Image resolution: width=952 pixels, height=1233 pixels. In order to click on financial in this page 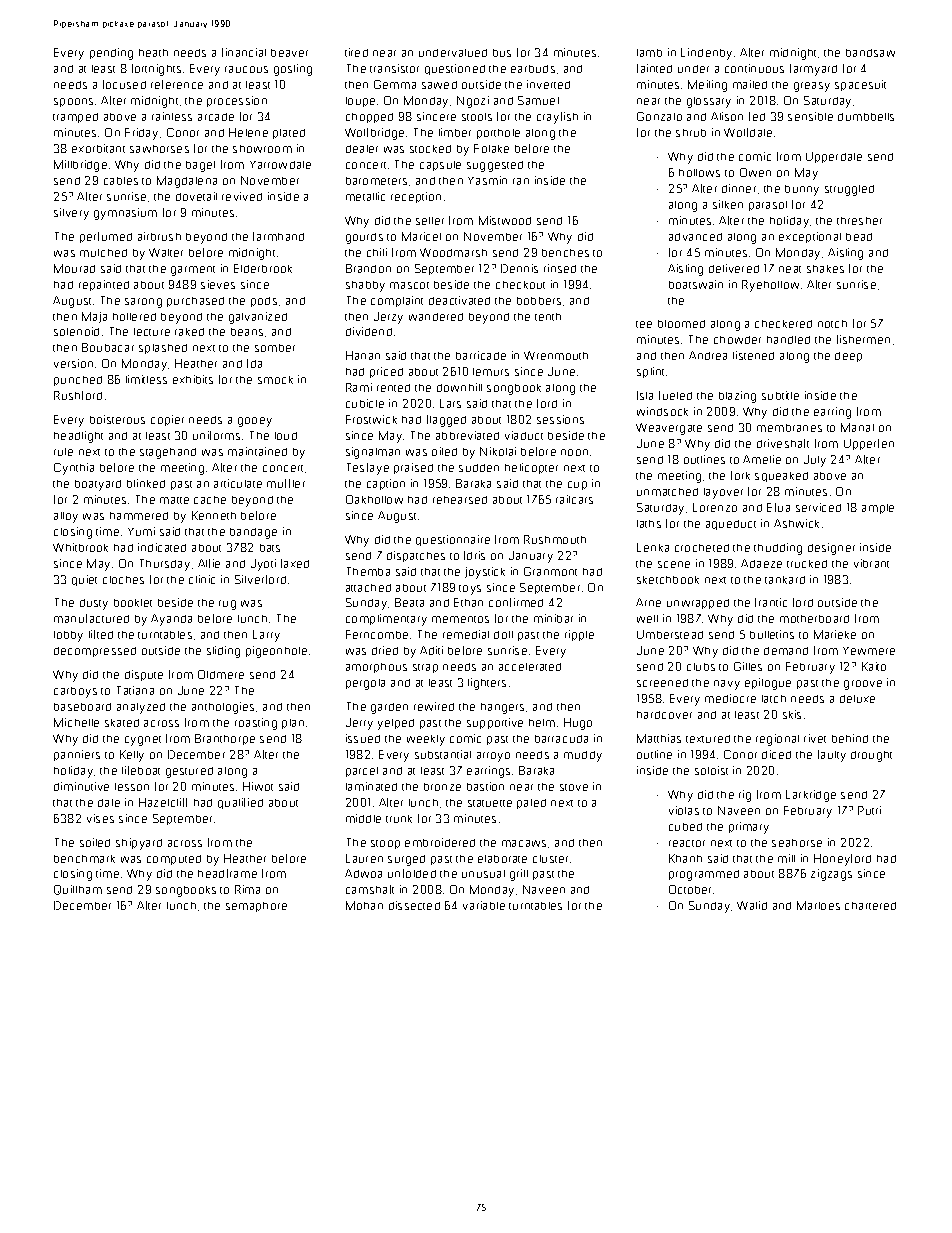, I will do `click(244, 52)`.
